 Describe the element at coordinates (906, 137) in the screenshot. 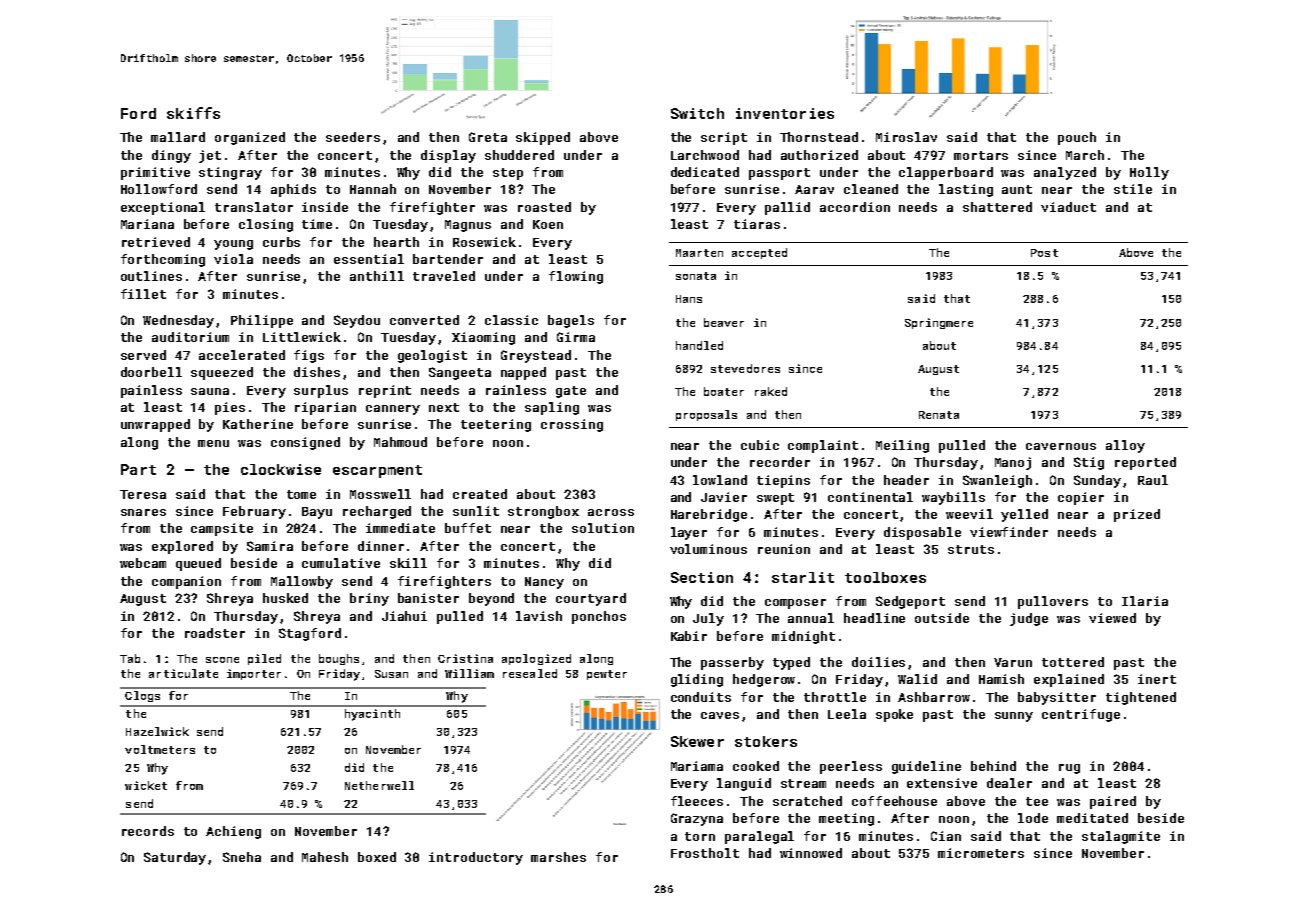

I see `Miroslav` at that location.
